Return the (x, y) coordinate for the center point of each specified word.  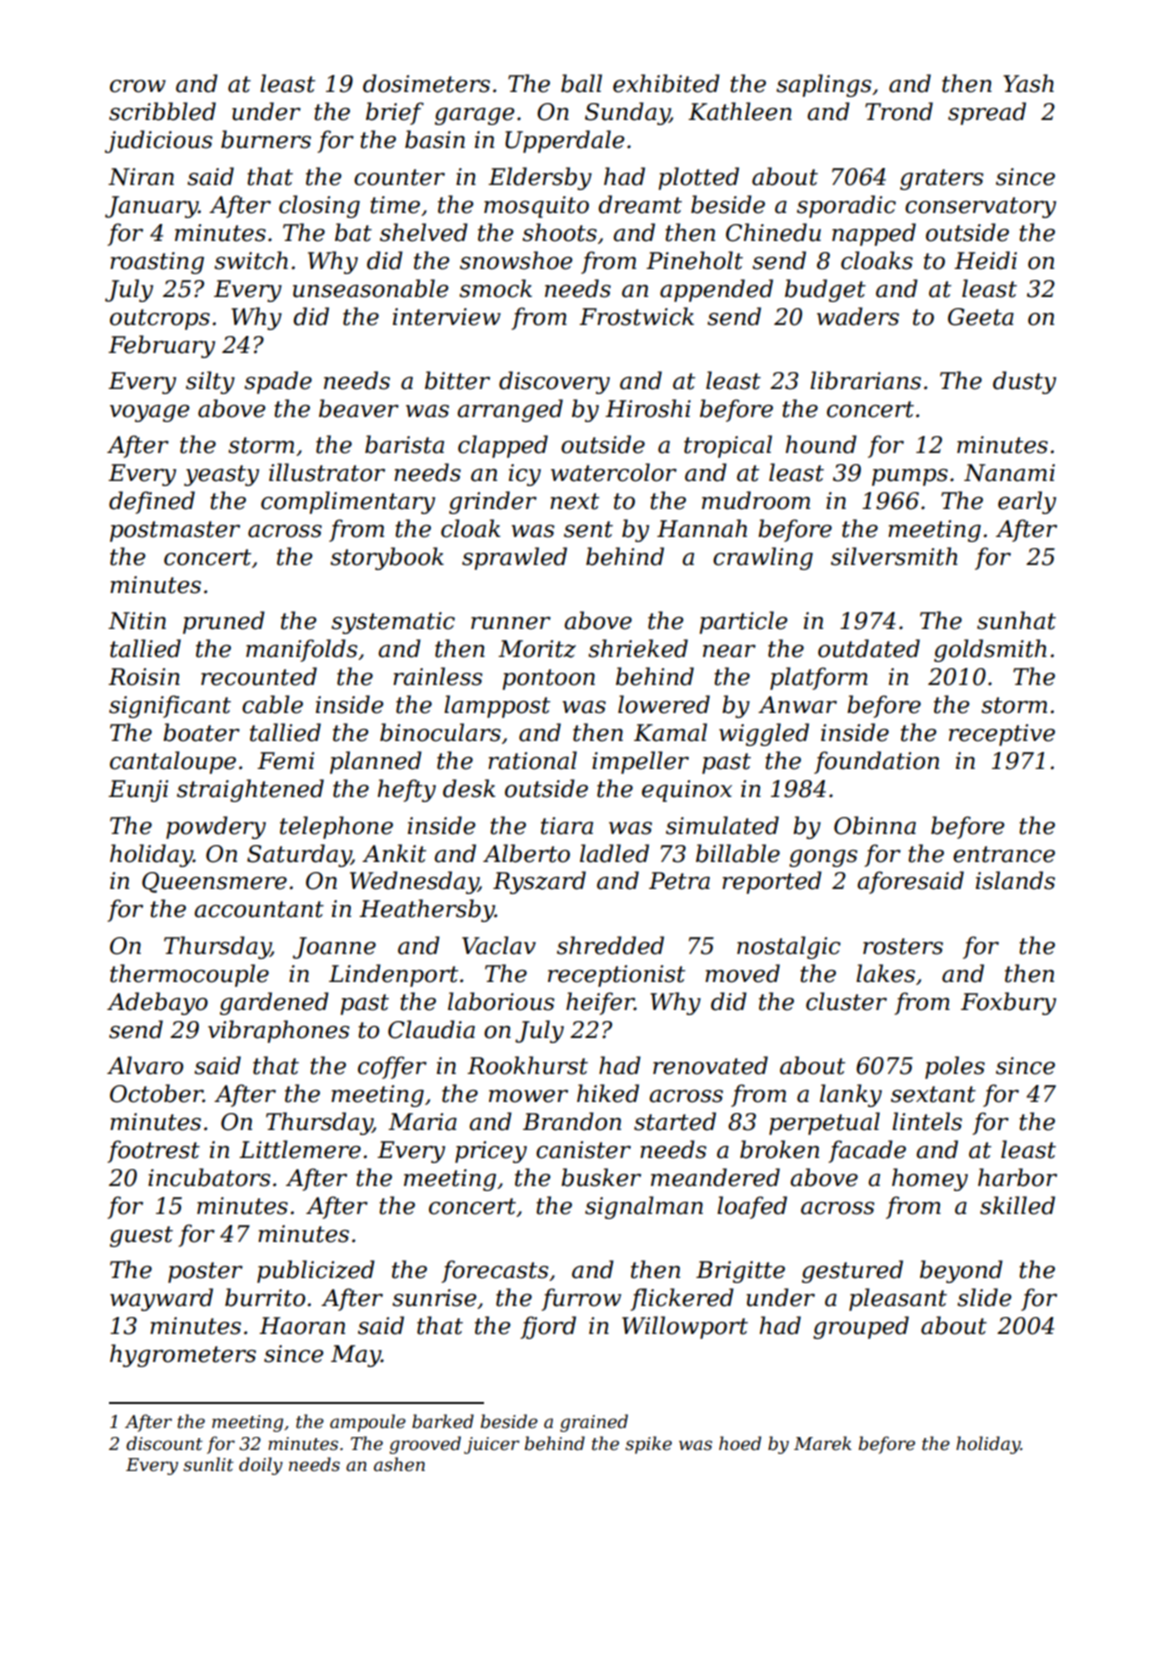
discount (164, 1443)
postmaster (175, 531)
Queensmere (214, 882)
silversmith (894, 556)
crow (138, 86)
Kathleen (740, 111)
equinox (687, 791)
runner (511, 623)
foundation (876, 762)
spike (648, 1445)
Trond (899, 111)
